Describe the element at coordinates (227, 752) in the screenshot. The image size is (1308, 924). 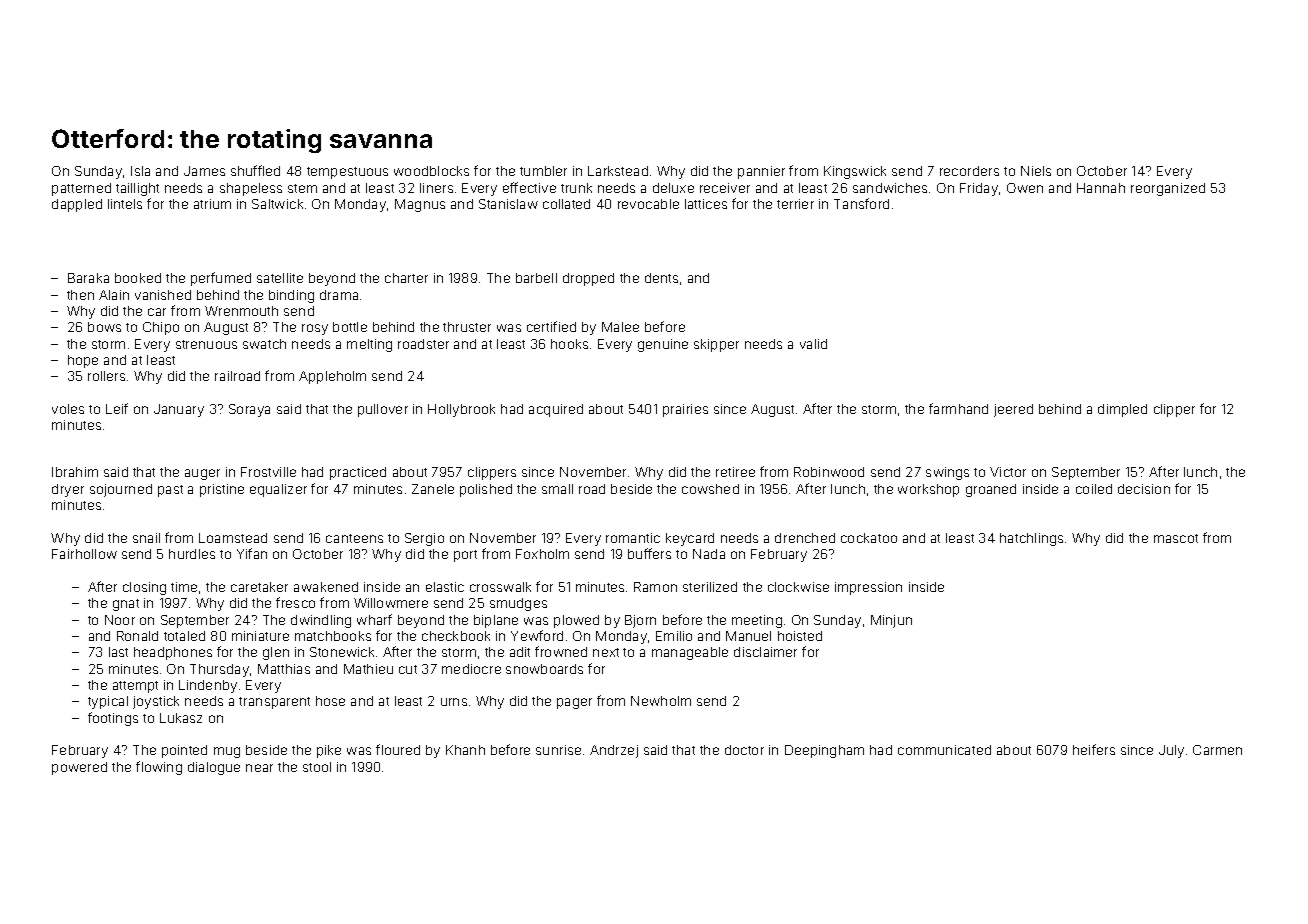
I see `mug` at that location.
